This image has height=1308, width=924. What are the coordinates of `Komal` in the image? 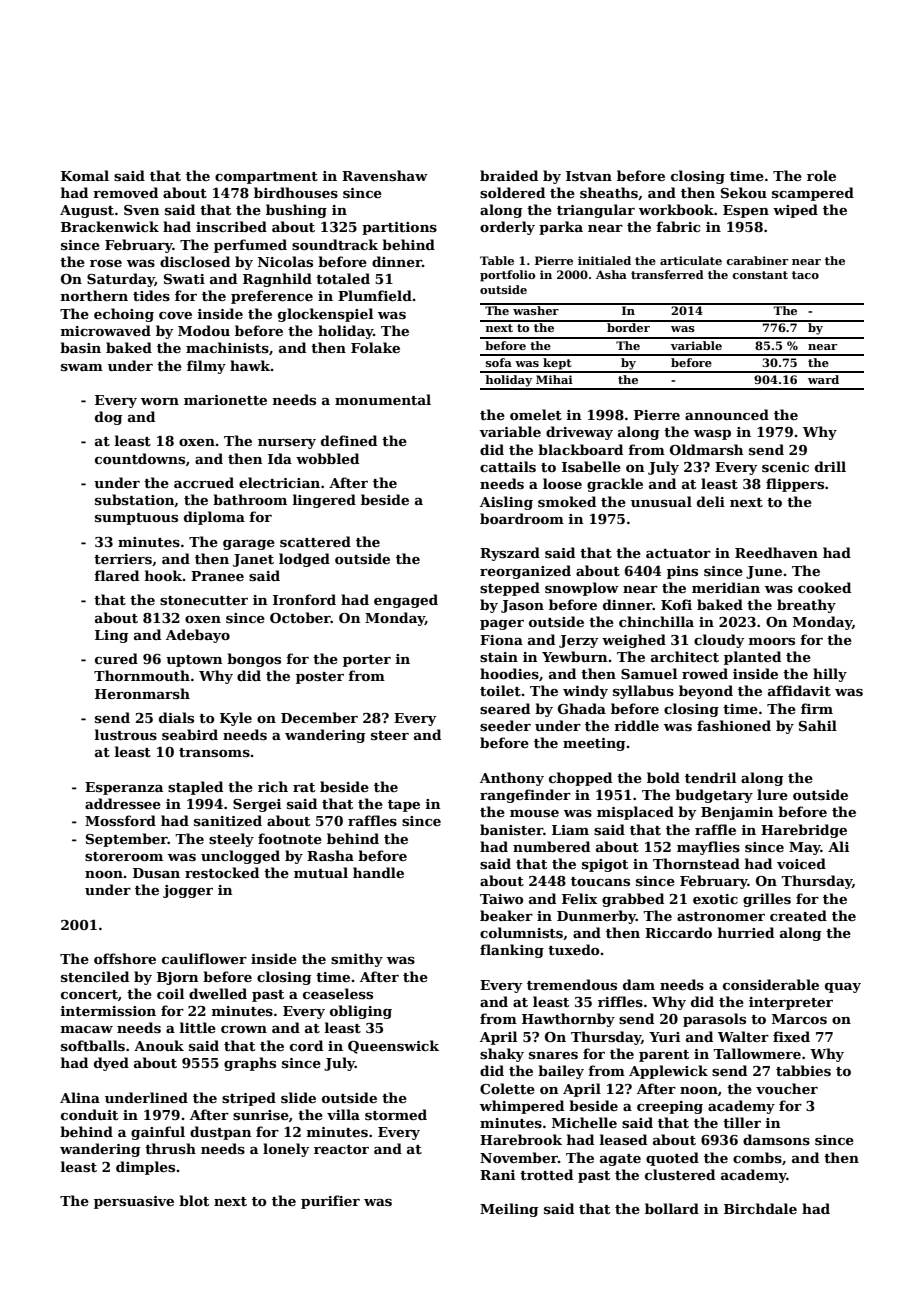 It's located at (85, 175).
